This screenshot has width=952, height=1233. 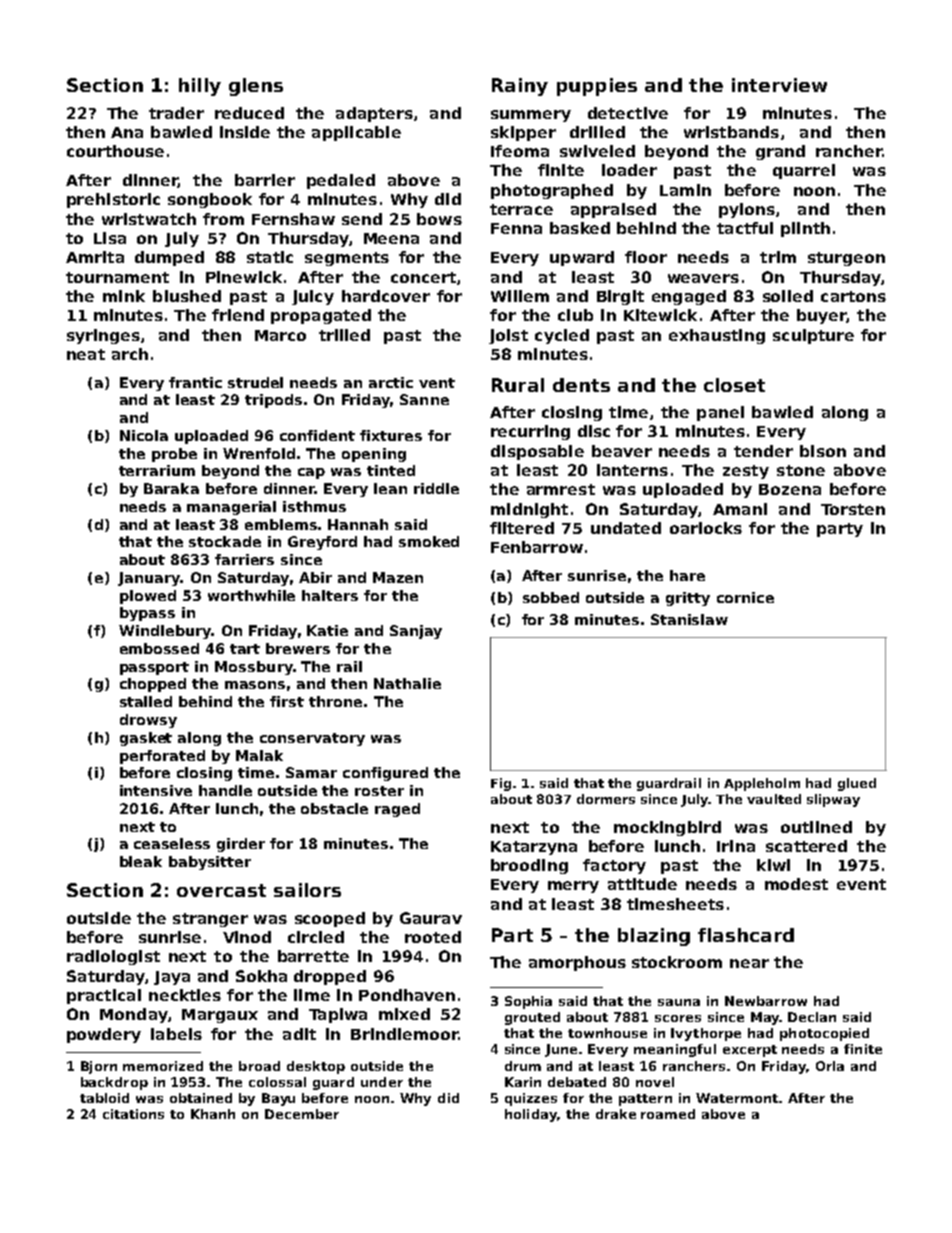 I want to click on Willem, so click(x=520, y=296).
